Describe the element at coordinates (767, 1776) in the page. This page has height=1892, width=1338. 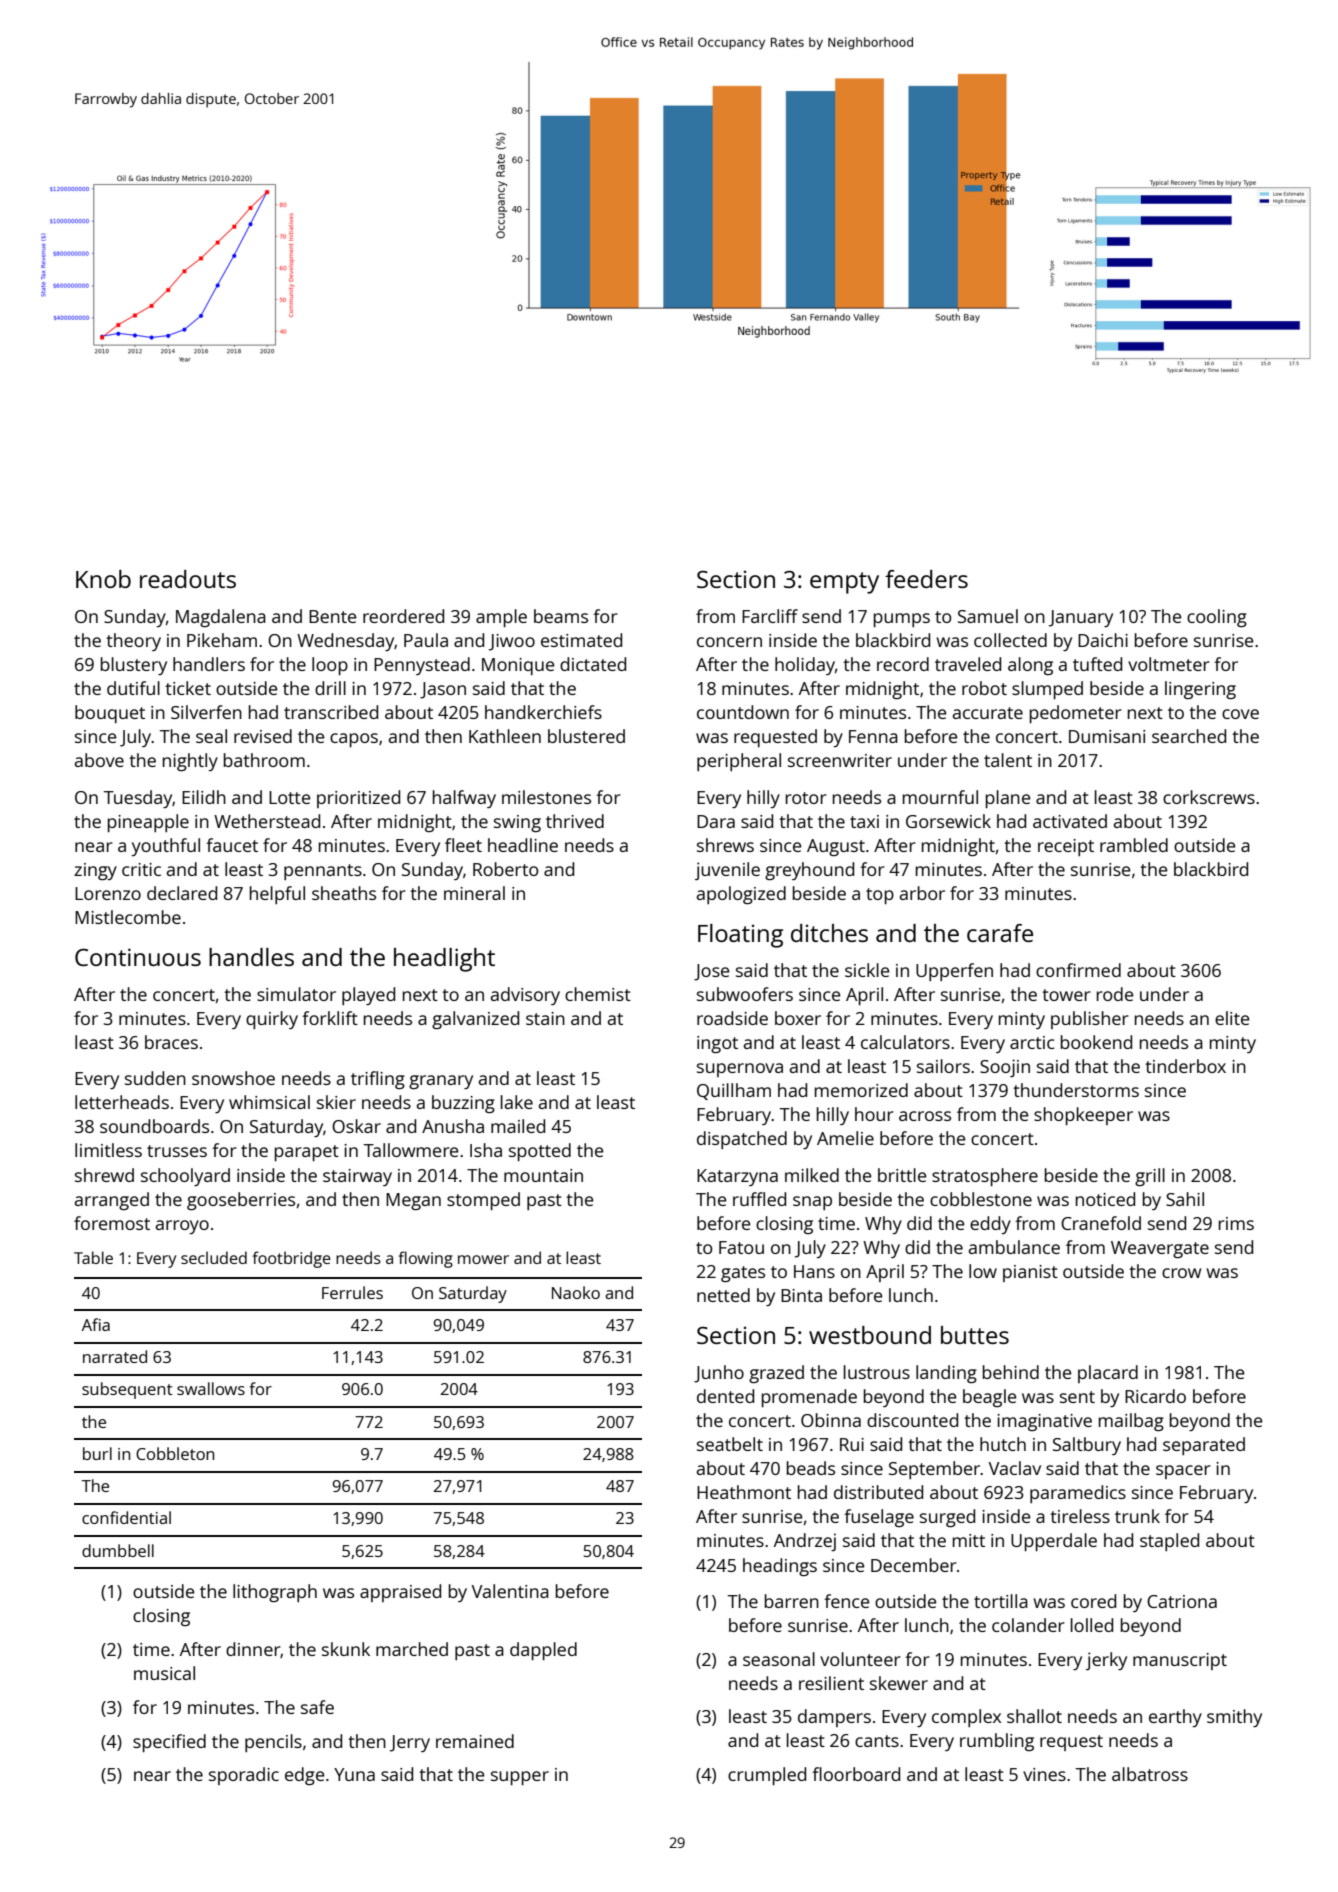
I see `crumpled` at that location.
